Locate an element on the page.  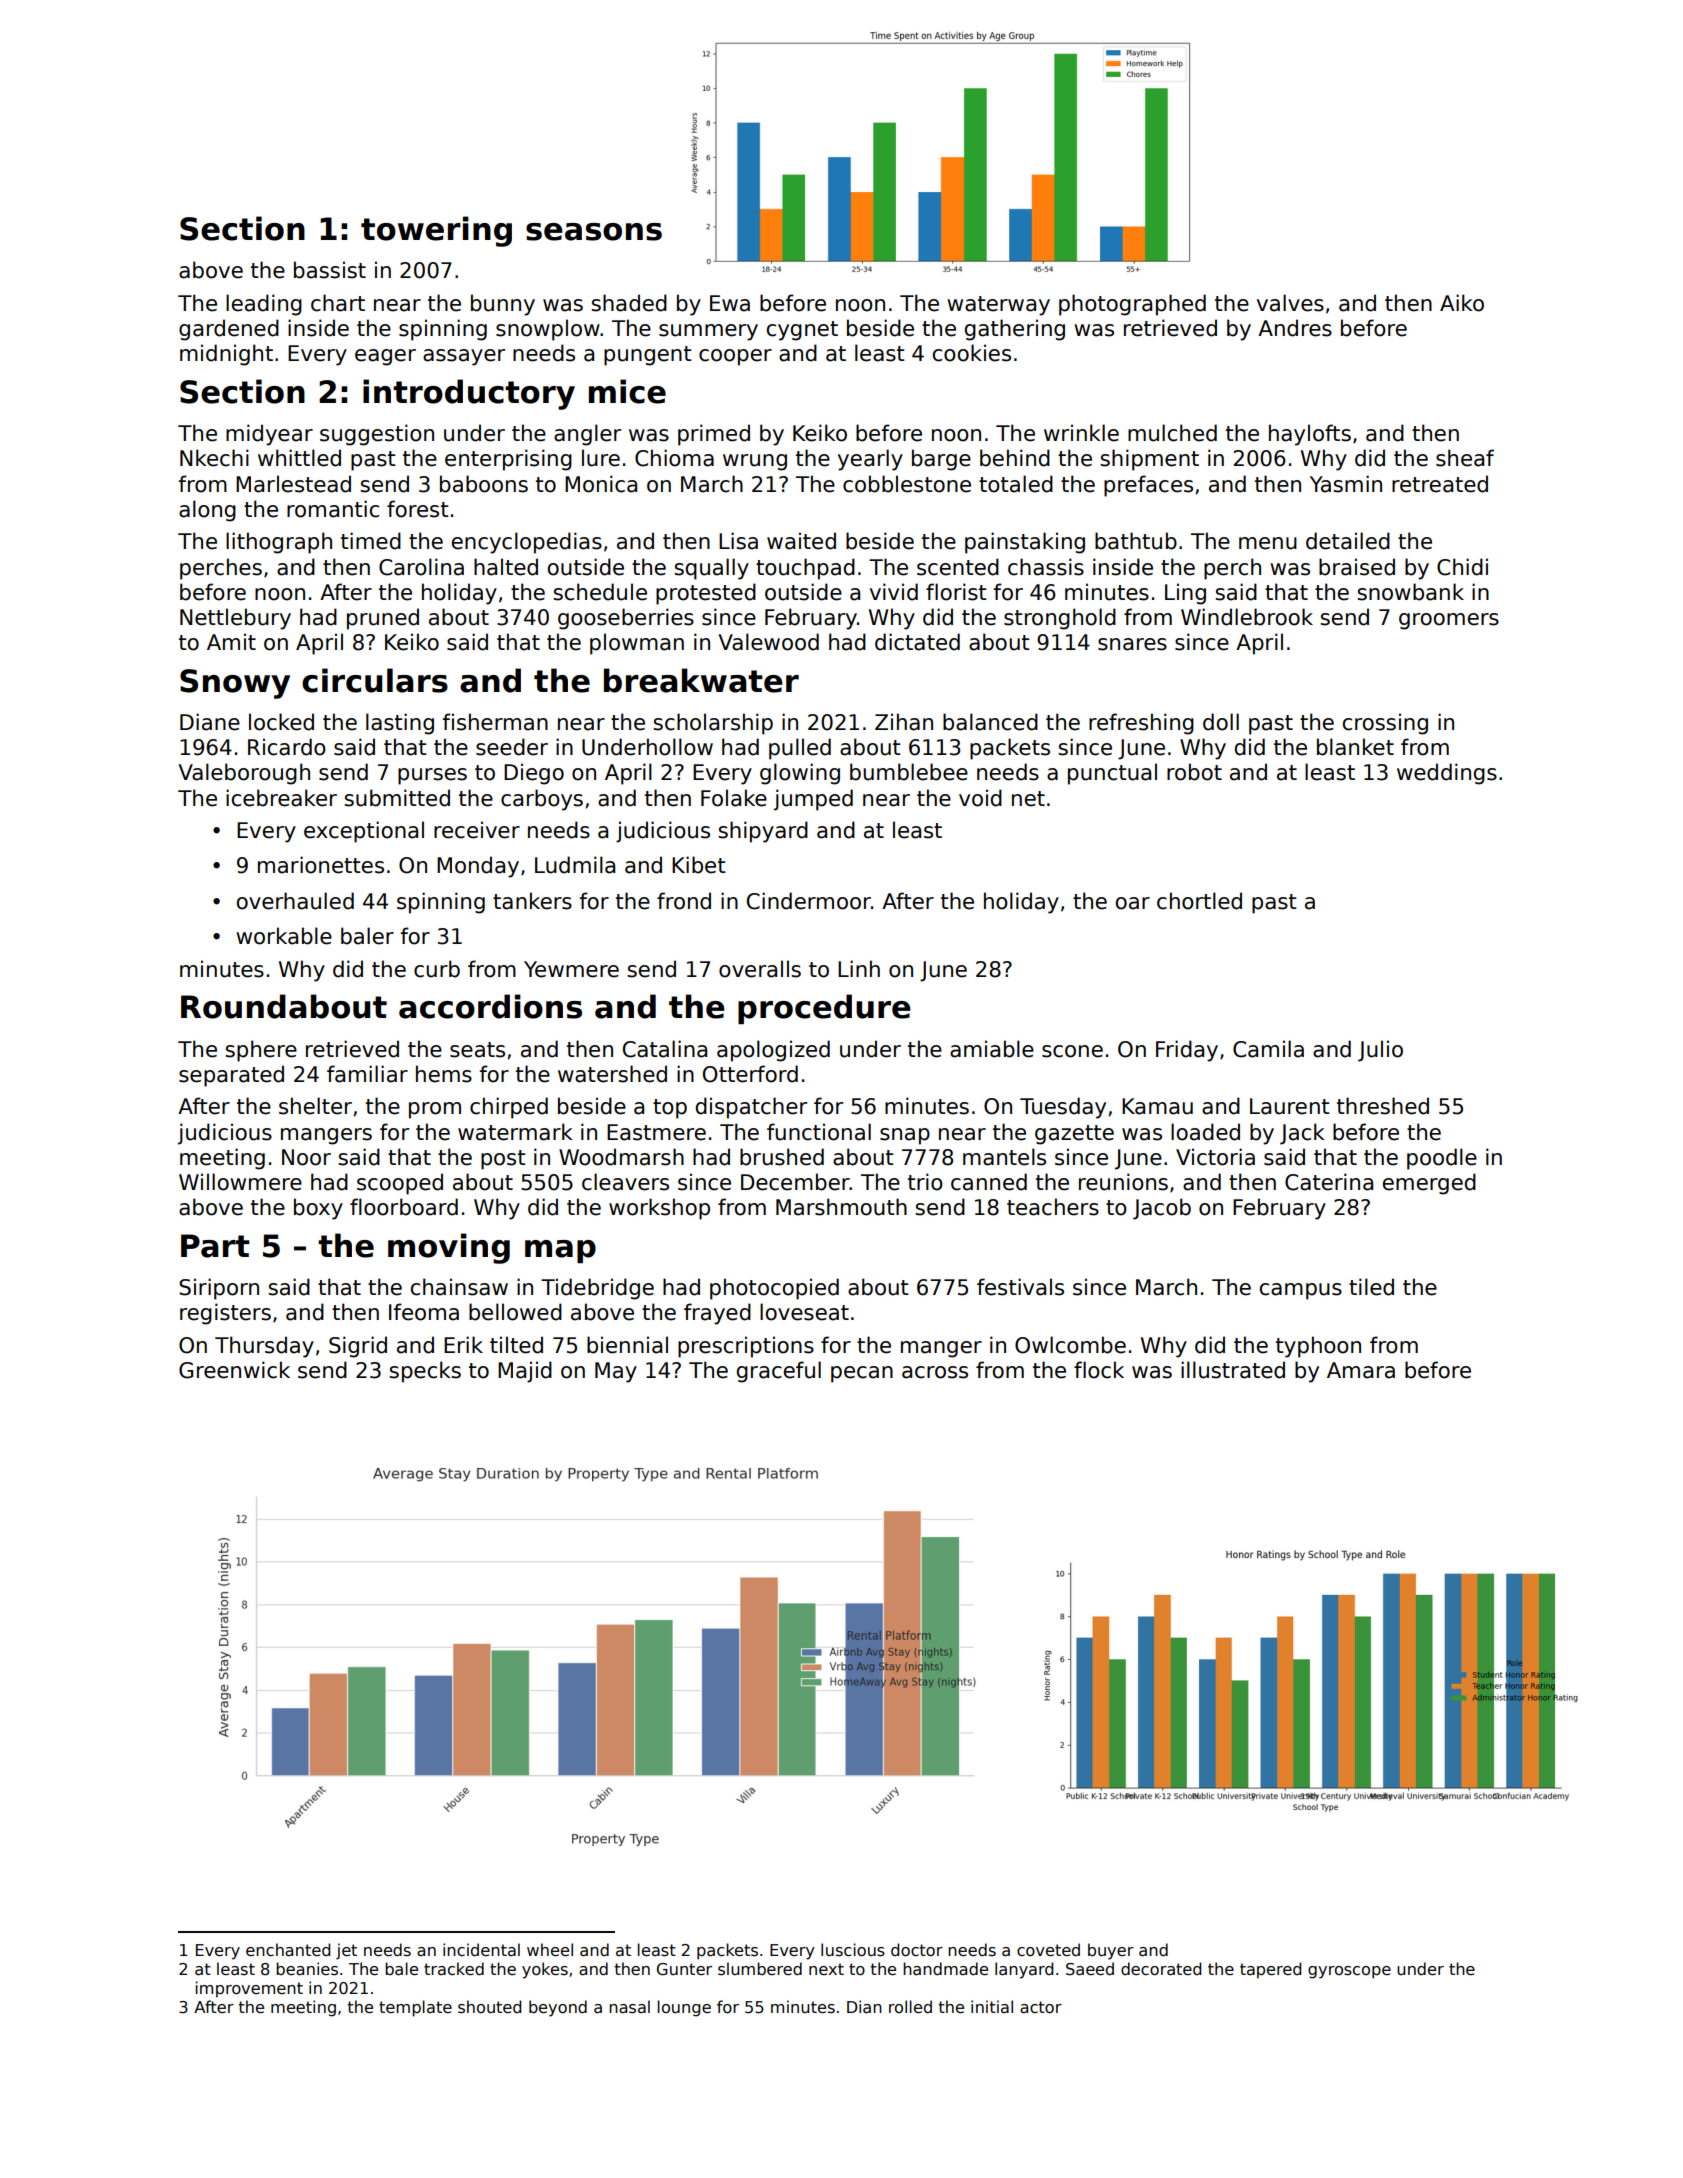
post is located at coordinates (503, 1160).
